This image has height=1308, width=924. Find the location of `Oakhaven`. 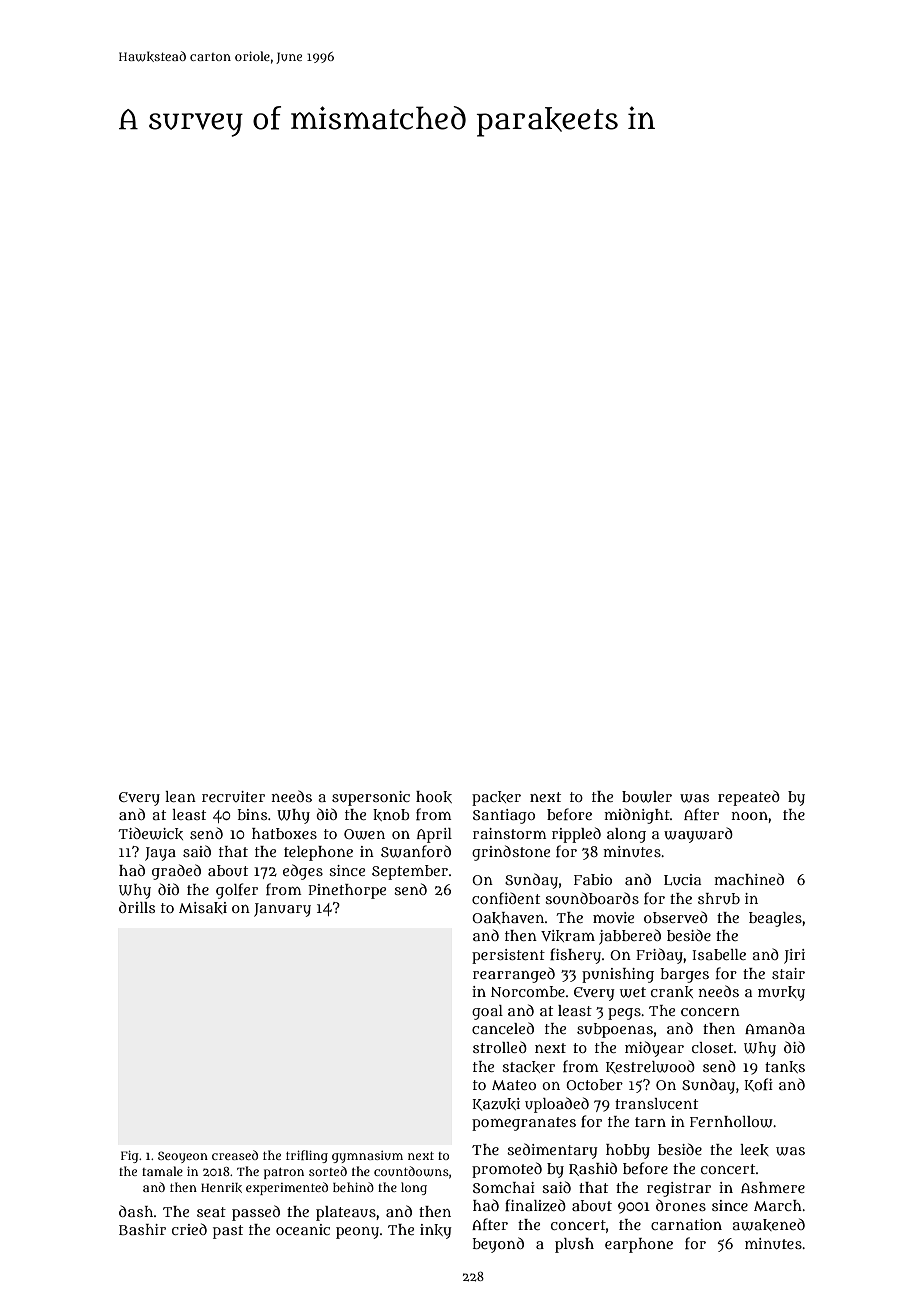

Oakhaven is located at coordinates (508, 918).
